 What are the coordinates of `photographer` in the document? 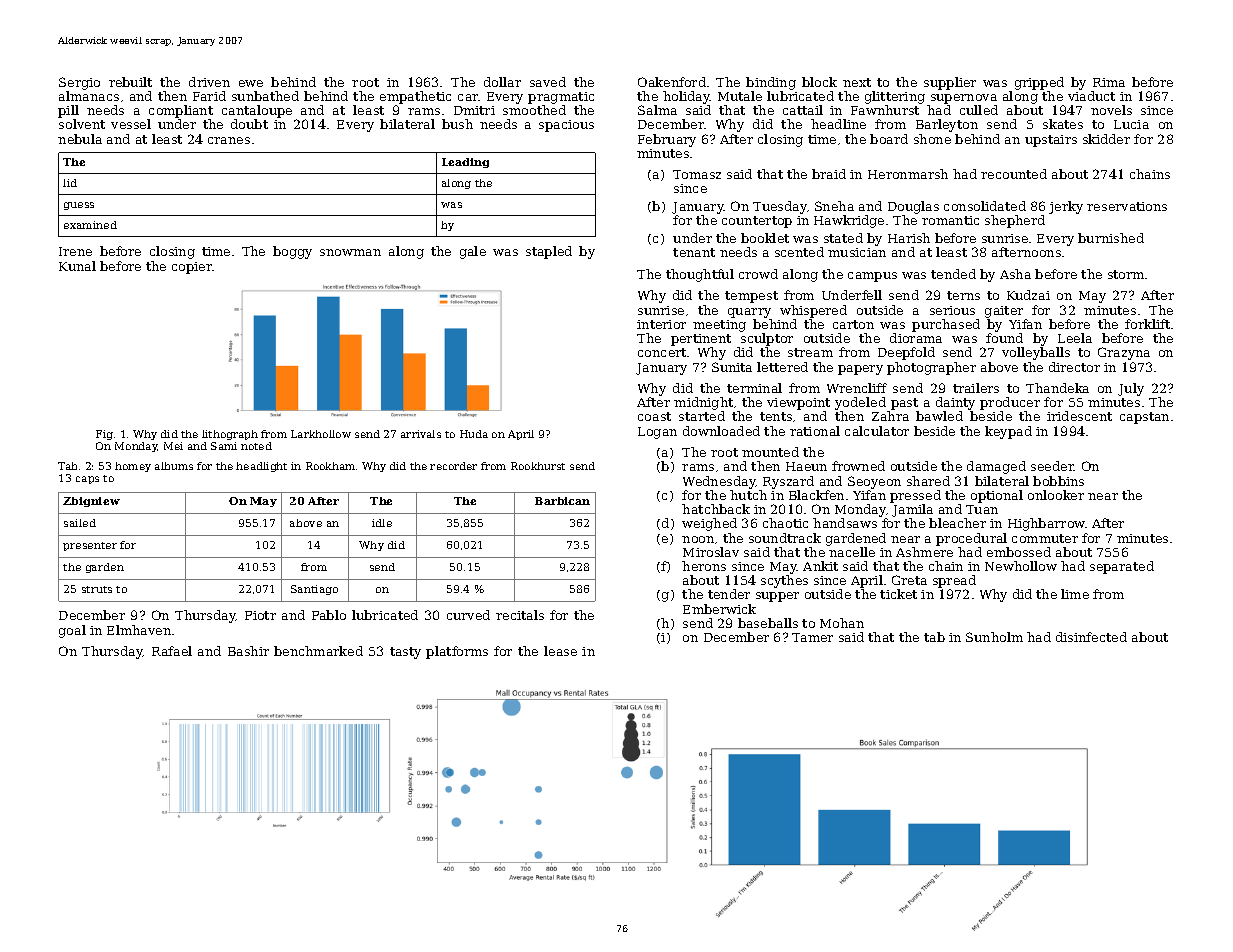 It's located at (931, 368).
